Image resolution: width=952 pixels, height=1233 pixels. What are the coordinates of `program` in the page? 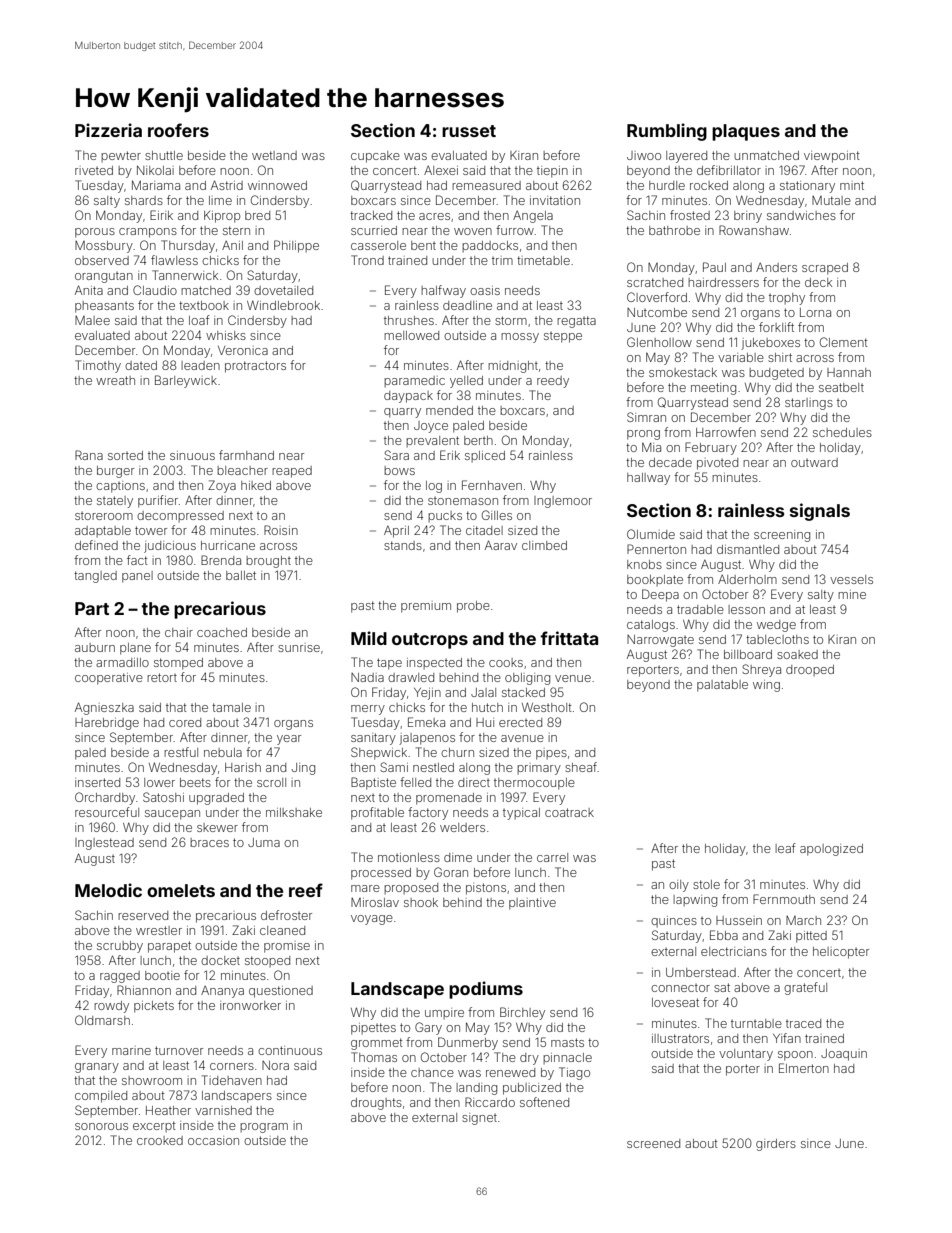 It's located at (264, 1128).
